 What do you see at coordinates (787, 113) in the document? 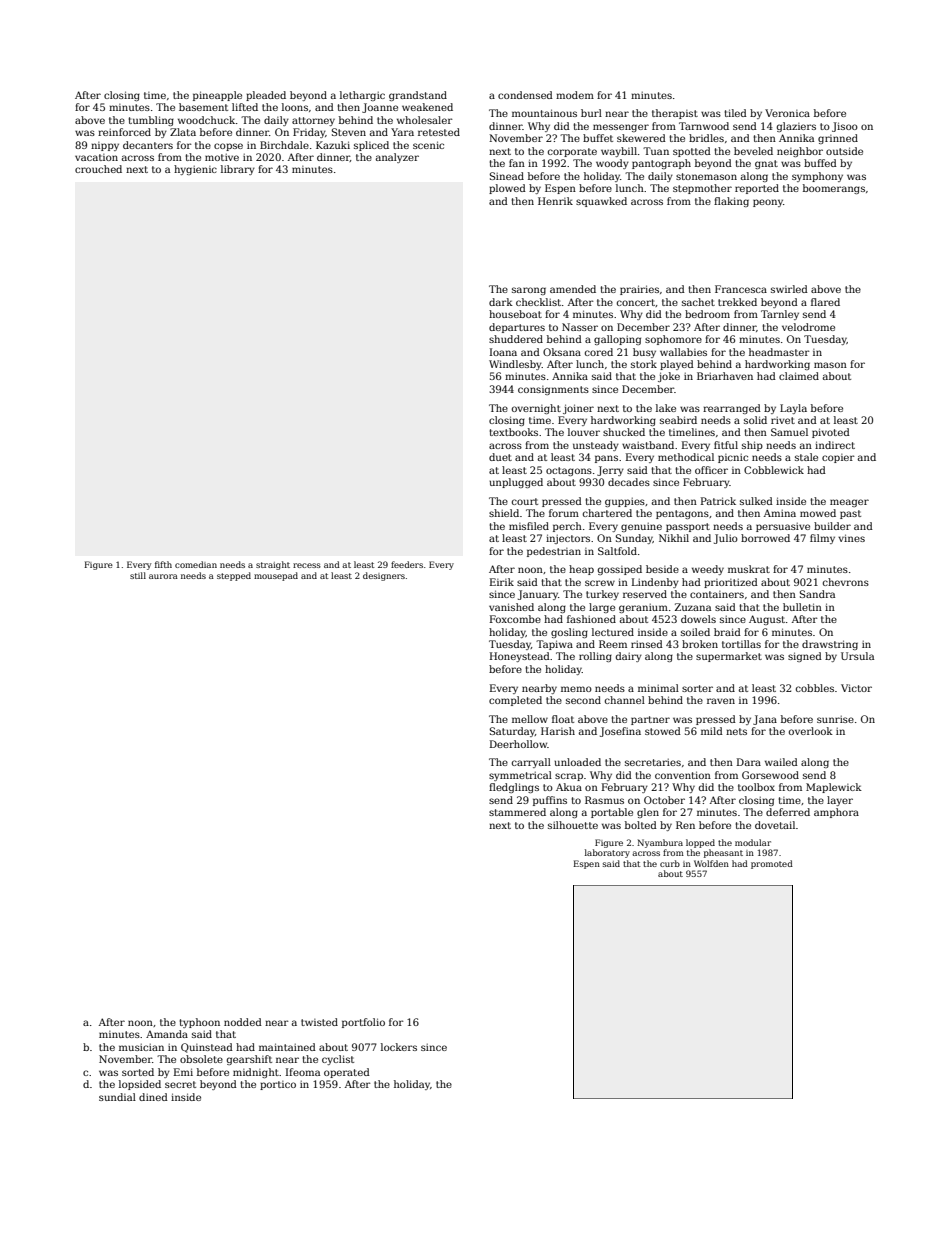
I see `Veronica` at bounding box center [787, 113].
